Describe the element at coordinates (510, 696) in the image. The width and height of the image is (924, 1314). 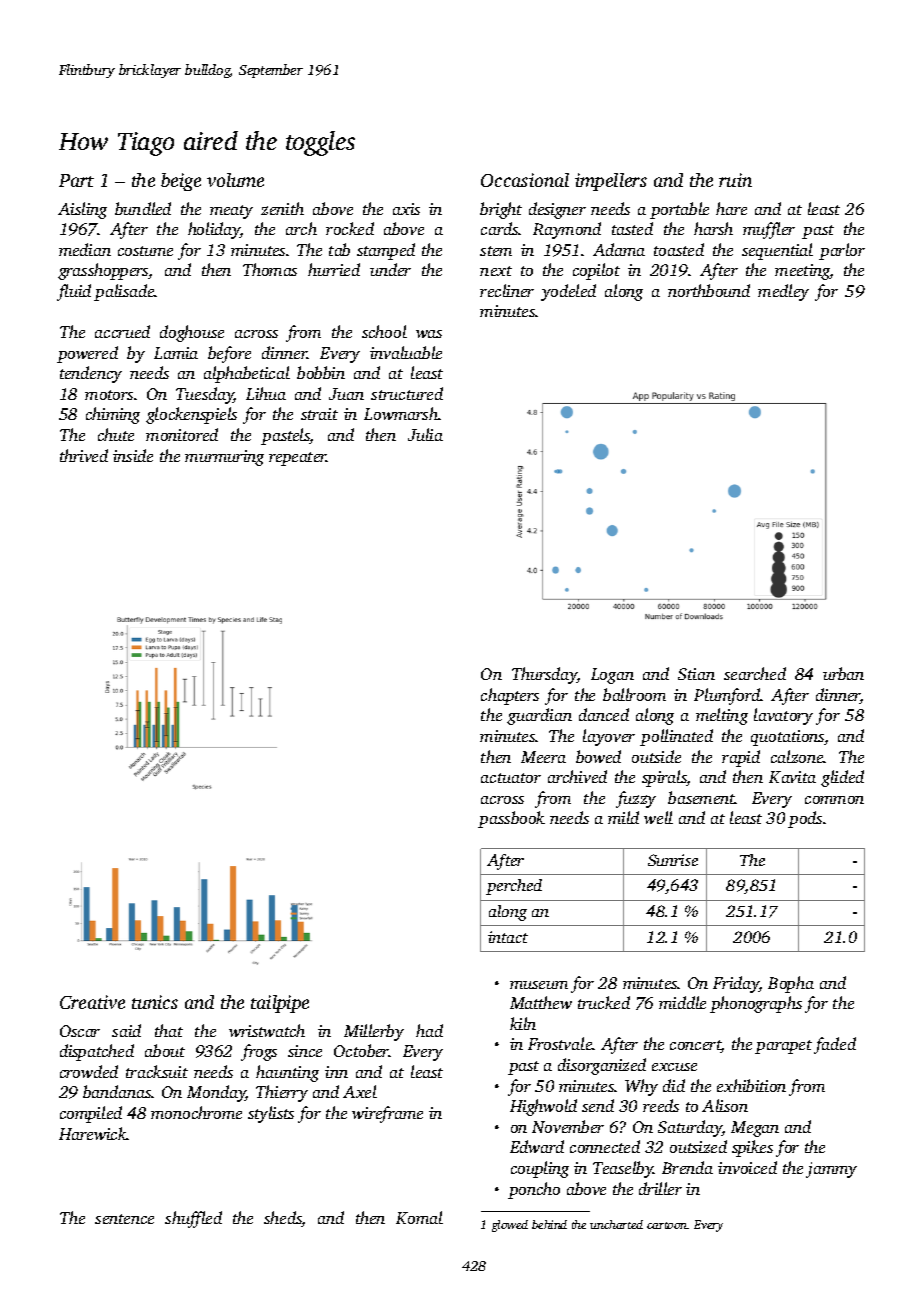
I see `chapters` at that location.
